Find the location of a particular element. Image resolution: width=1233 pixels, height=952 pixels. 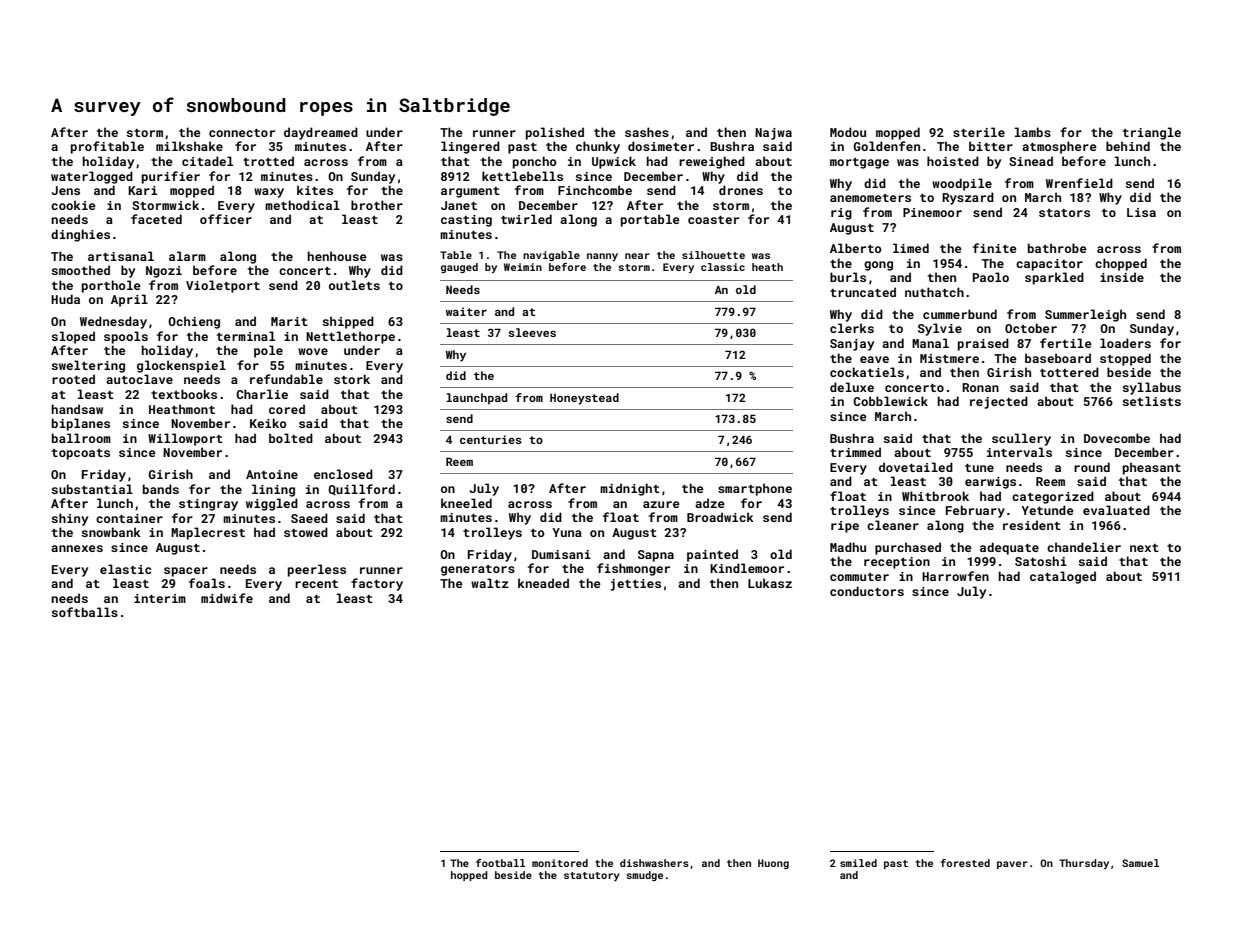

midwife is located at coordinates (227, 598).
